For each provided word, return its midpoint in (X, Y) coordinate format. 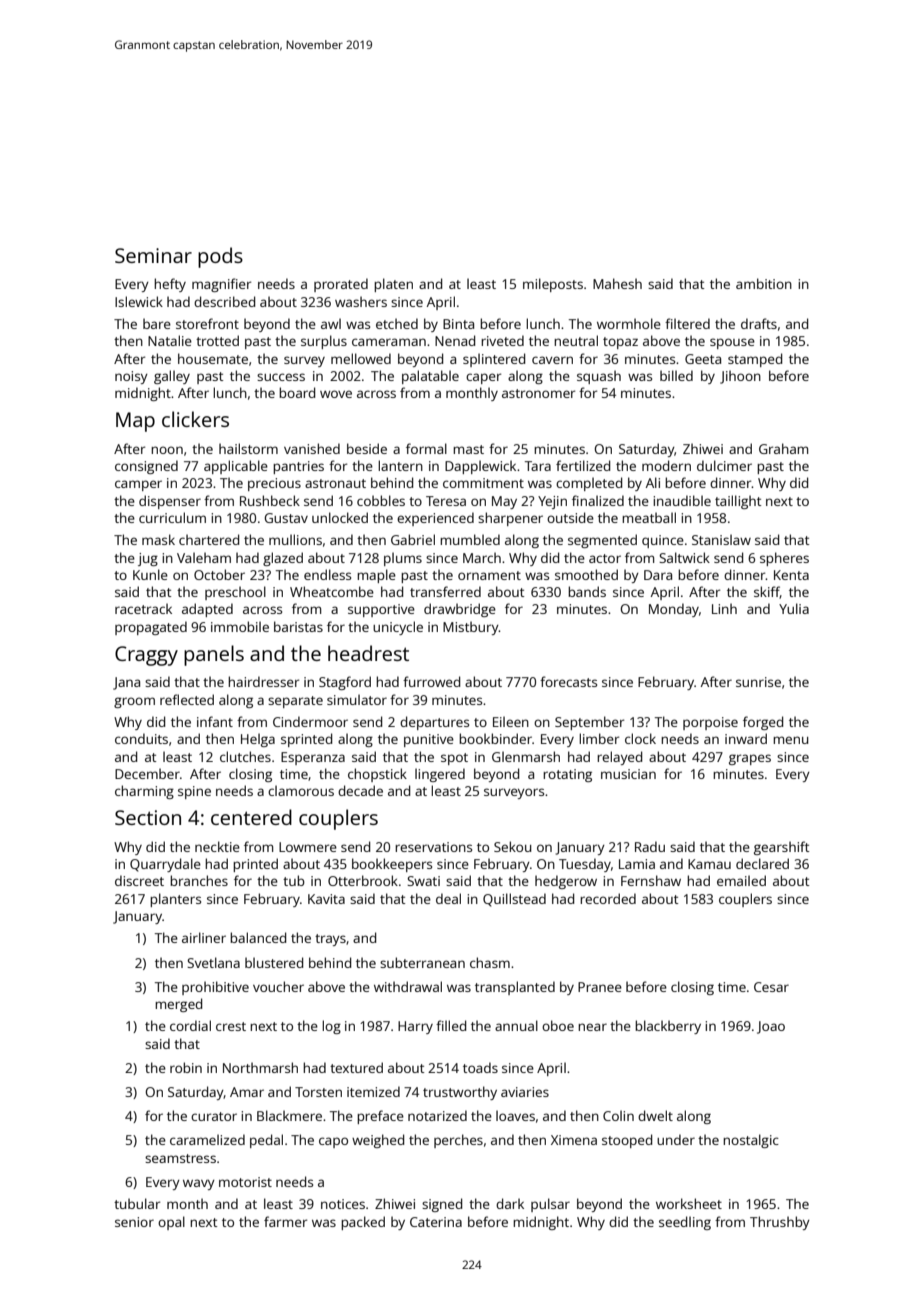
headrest (368, 653)
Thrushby (780, 1223)
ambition (764, 283)
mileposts (553, 285)
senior (134, 1222)
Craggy (146, 656)
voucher (278, 986)
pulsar (550, 1205)
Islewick (139, 301)
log (331, 1027)
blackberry (668, 1027)
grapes (750, 759)
